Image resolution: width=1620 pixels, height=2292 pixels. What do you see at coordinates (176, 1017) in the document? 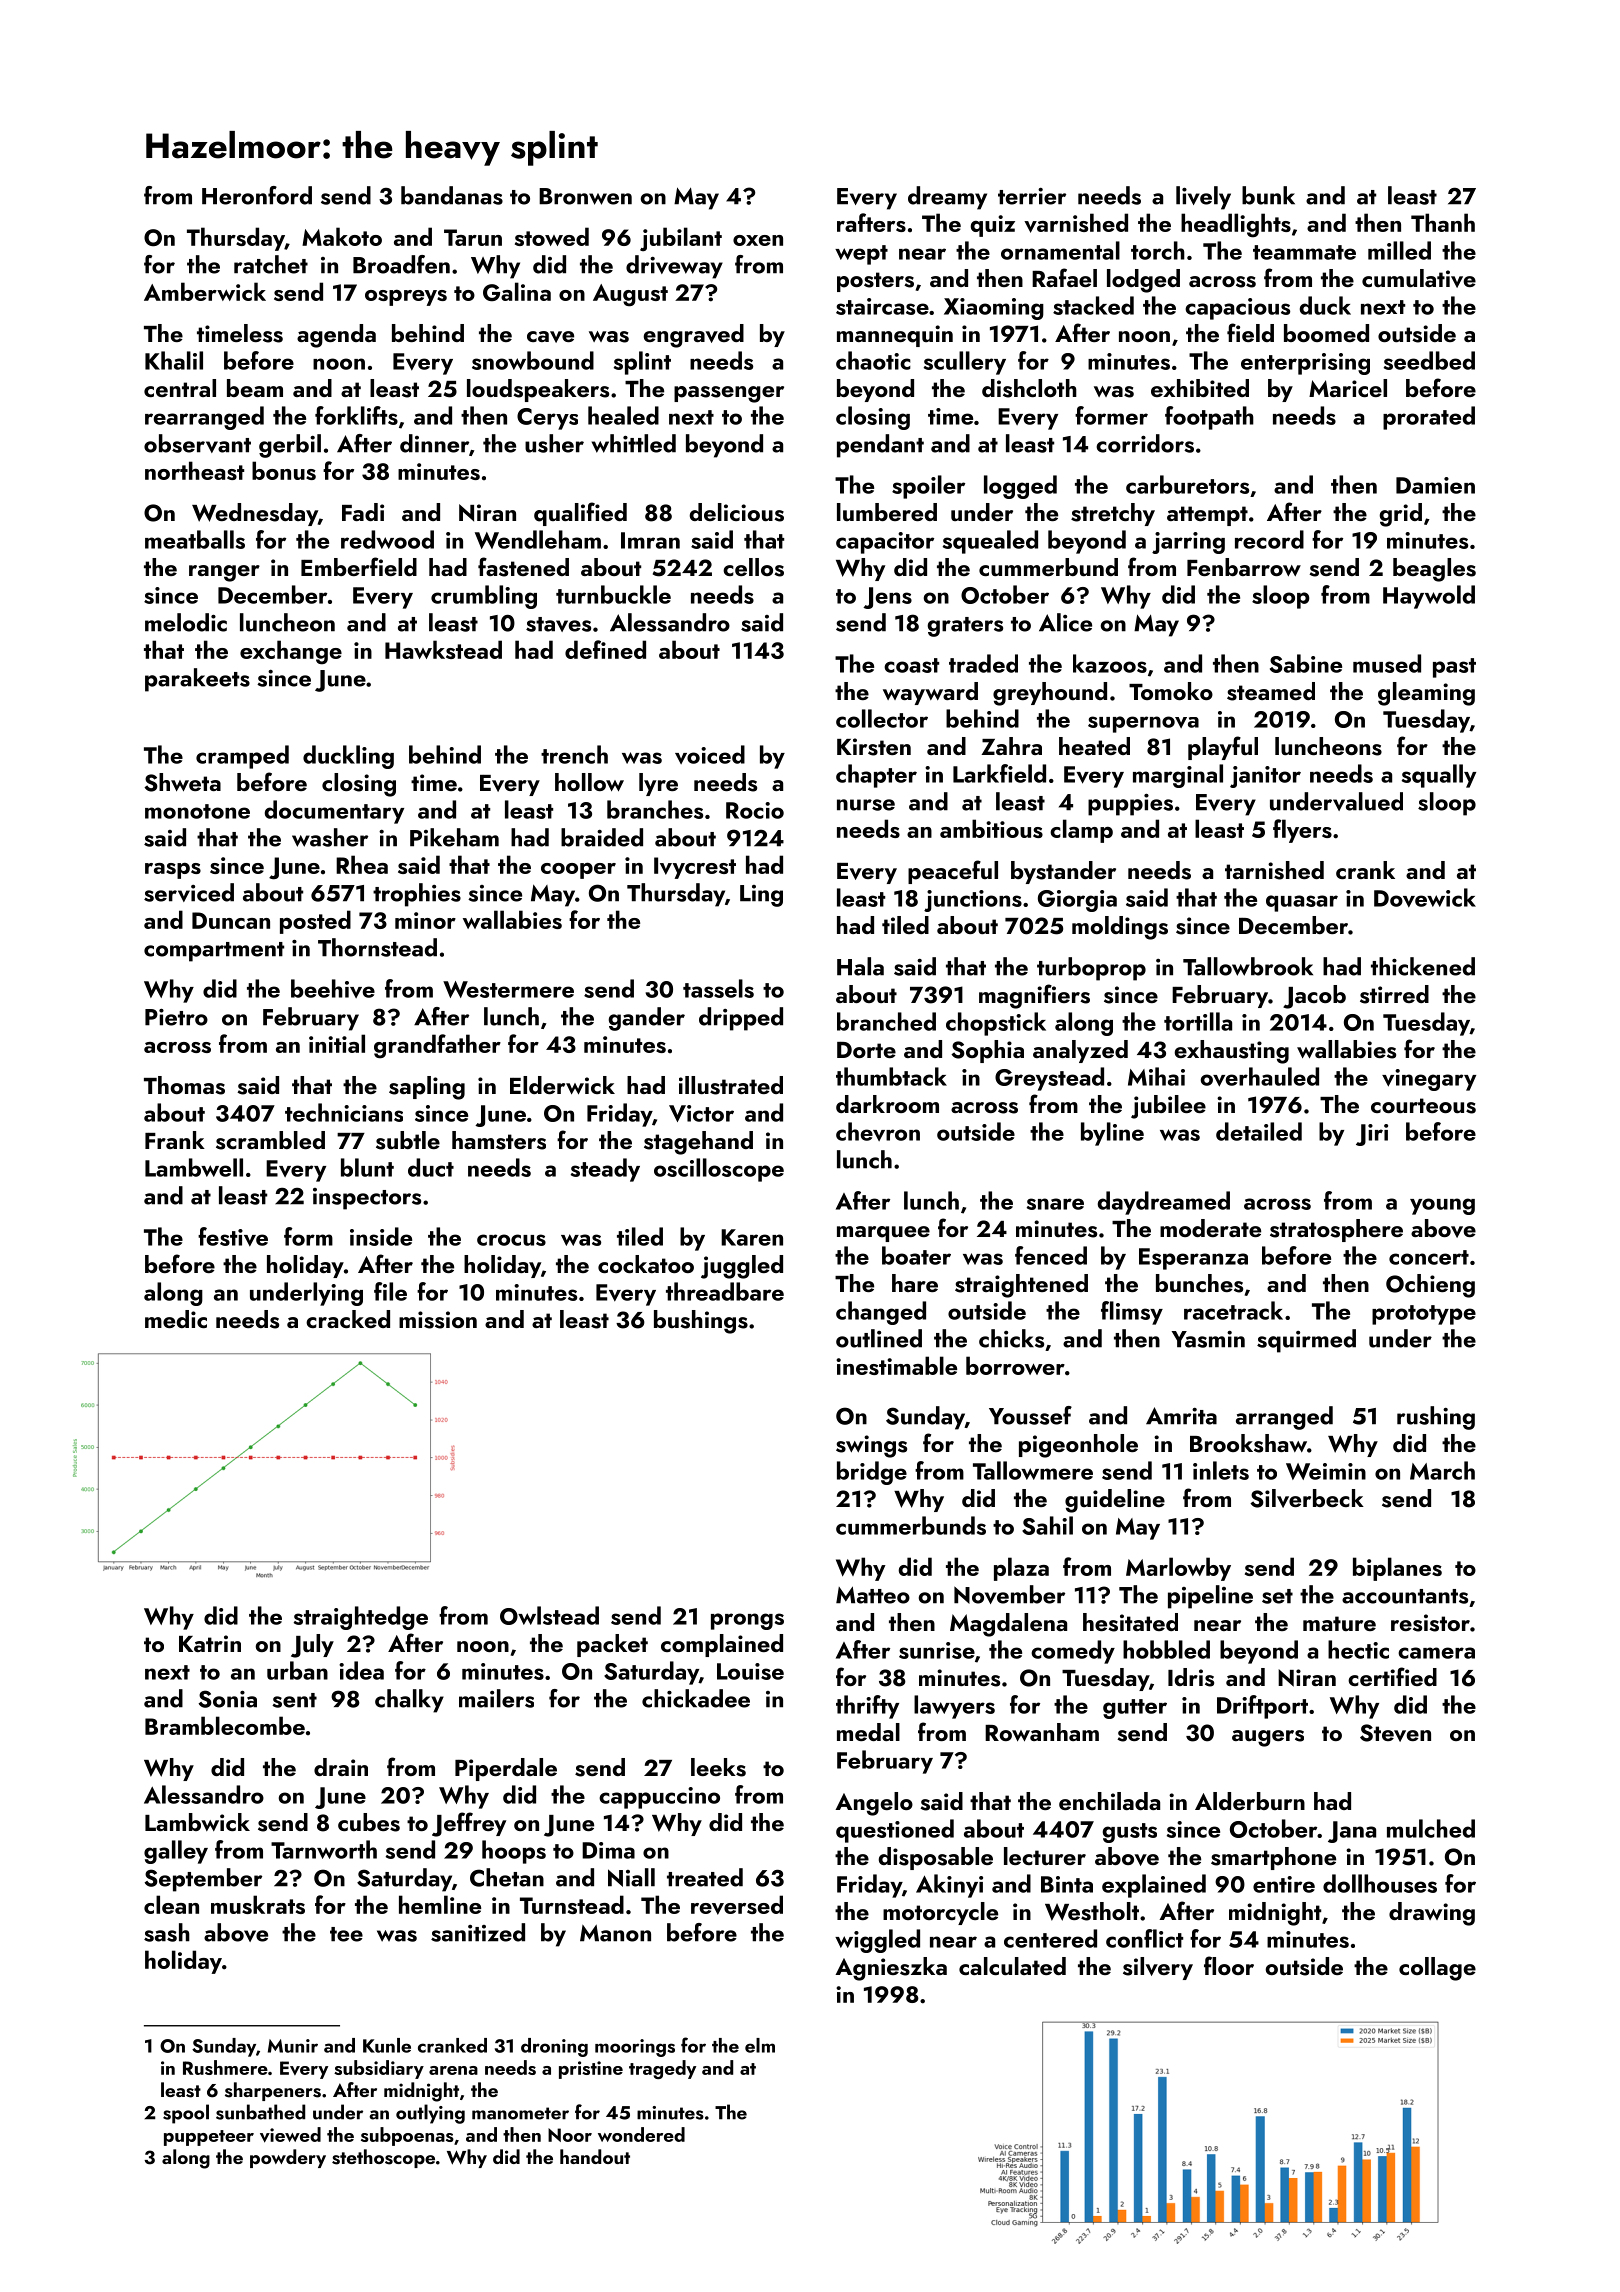
I see `Pietro` at bounding box center [176, 1017].
